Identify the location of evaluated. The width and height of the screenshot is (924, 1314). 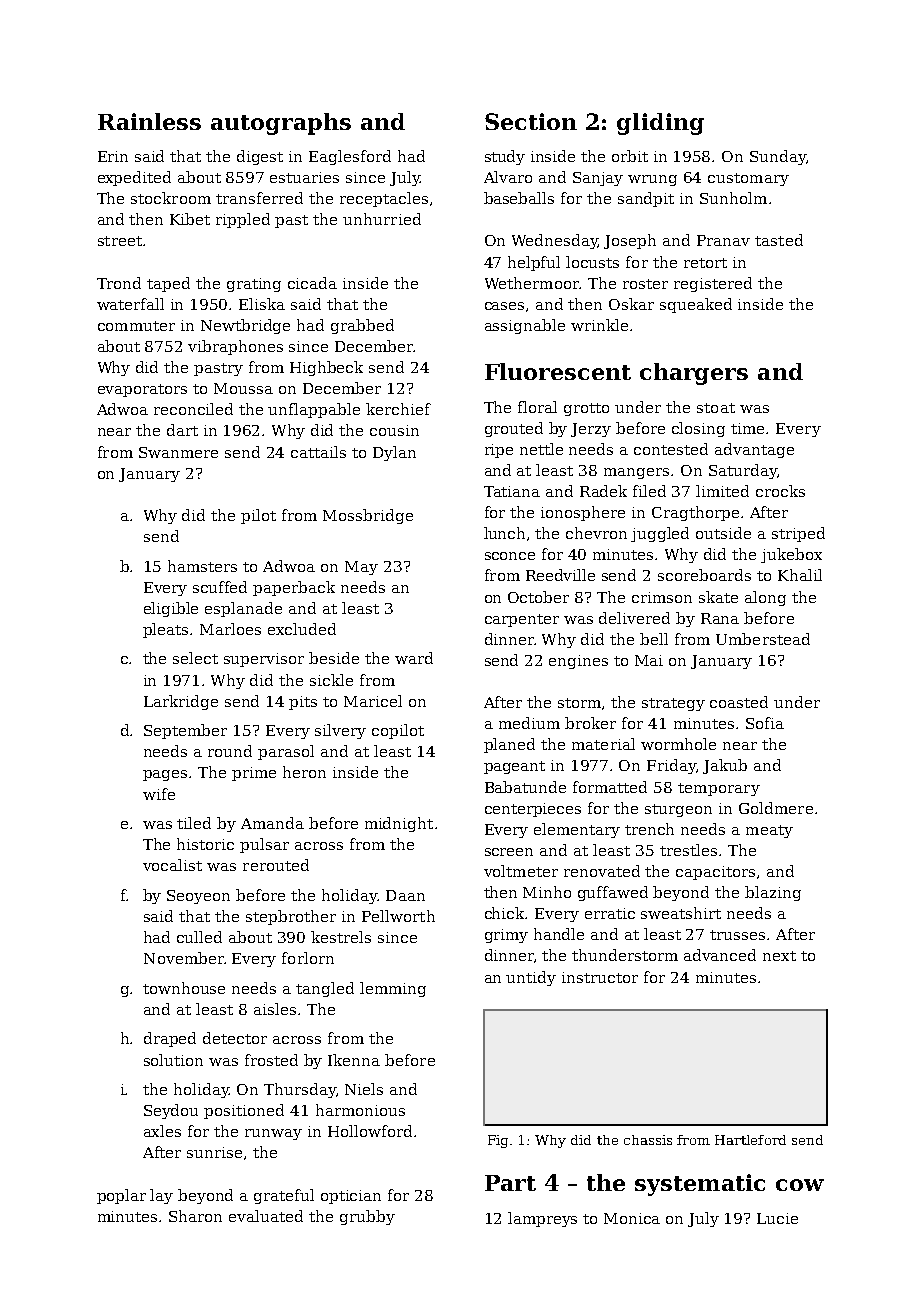
(266, 1216).
